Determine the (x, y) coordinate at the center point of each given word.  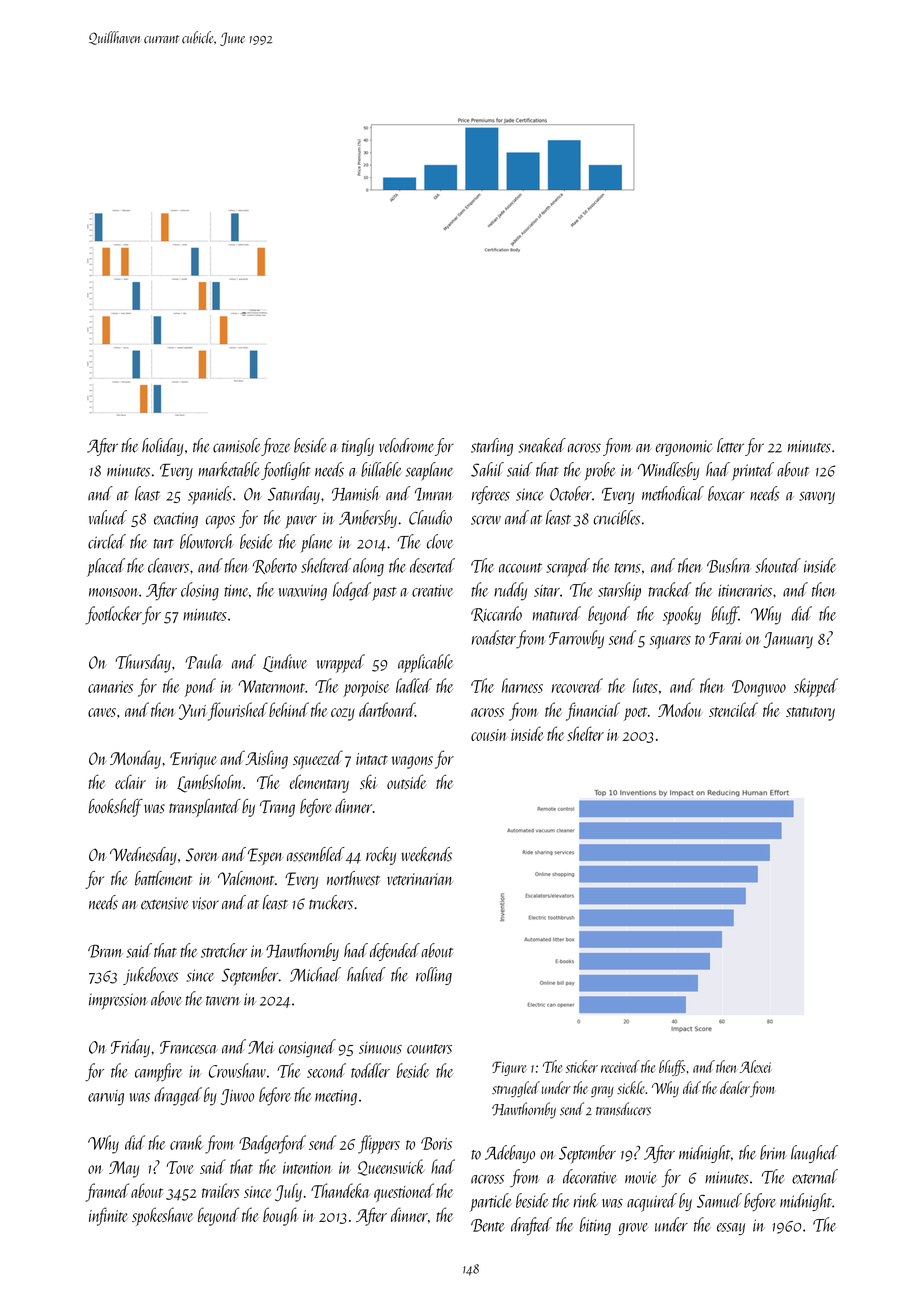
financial (593, 711)
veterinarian (420, 879)
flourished (238, 711)
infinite (108, 1216)
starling (492, 447)
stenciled (733, 709)
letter (730, 445)
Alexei (755, 1066)
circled (107, 541)
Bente (488, 1225)
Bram (105, 951)
